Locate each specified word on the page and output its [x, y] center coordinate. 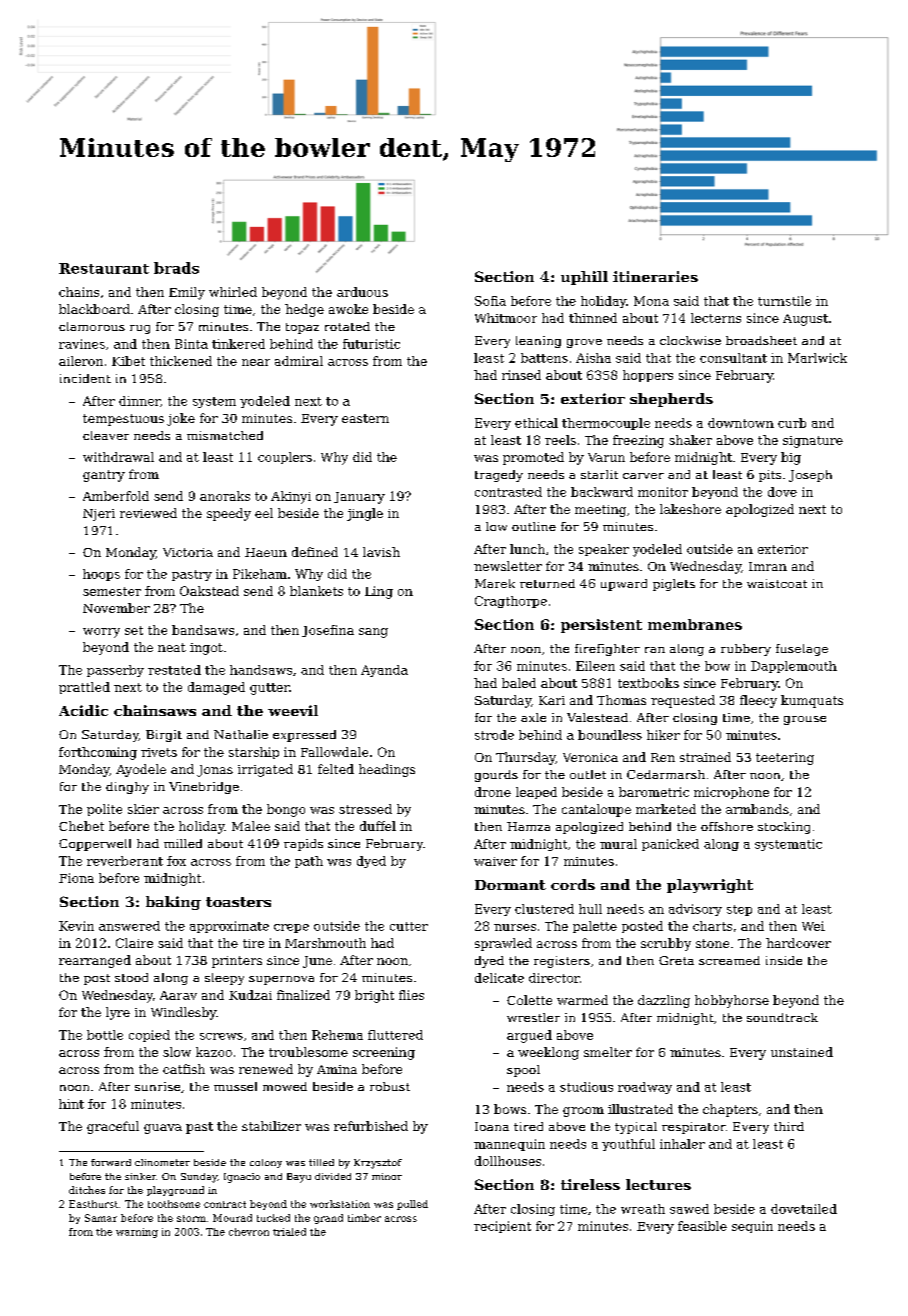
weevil [293, 710]
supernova [281, 980]
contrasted [508, 492]
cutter [409, 926]
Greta [676, 960]
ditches [87, 1190]
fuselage [802, 650]
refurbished [371, 1126]
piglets [674, 585]
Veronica [590, 757]
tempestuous [123, 420]
